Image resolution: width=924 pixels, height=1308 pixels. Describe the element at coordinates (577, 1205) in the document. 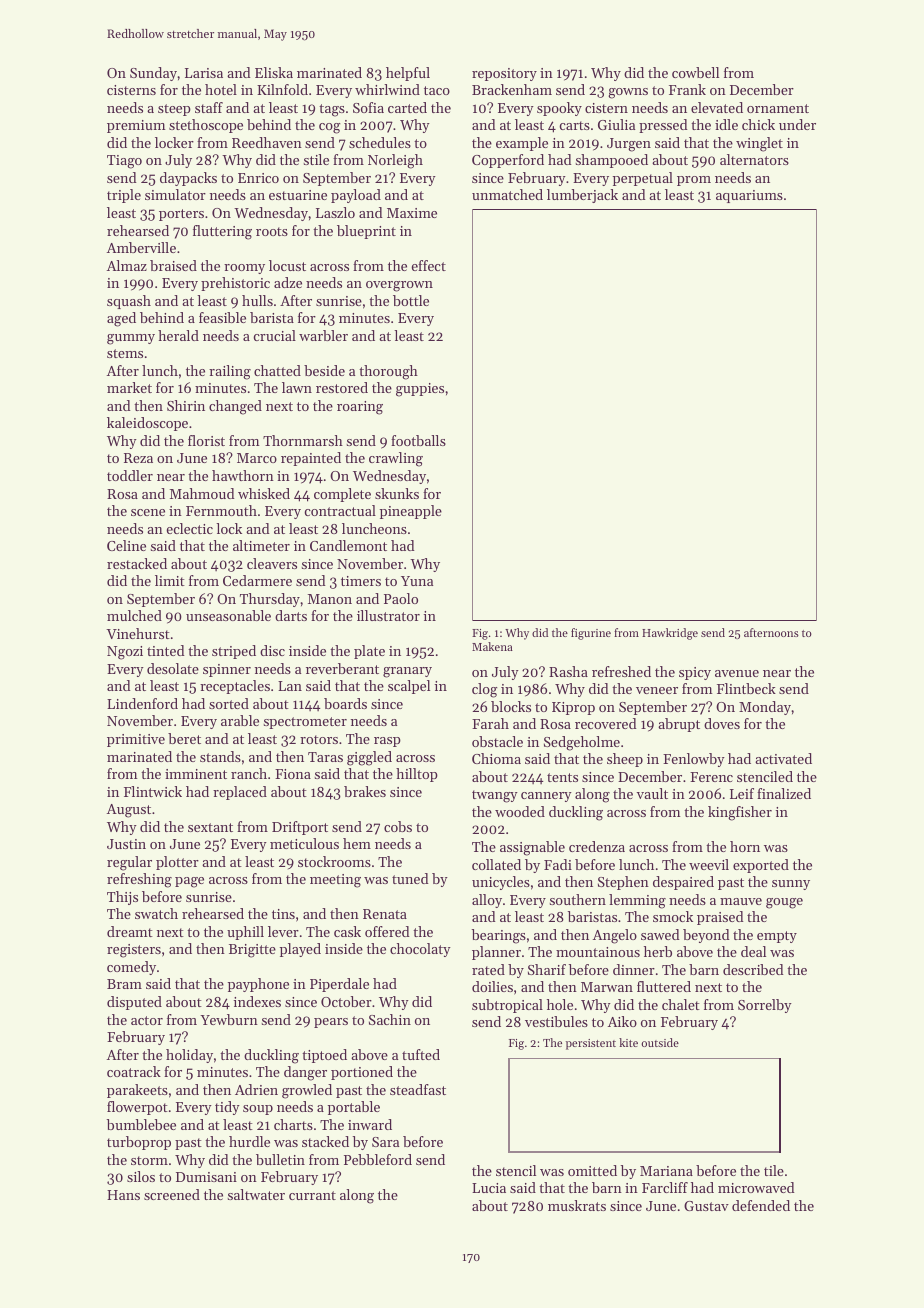

I see `muskrats` at that location.
